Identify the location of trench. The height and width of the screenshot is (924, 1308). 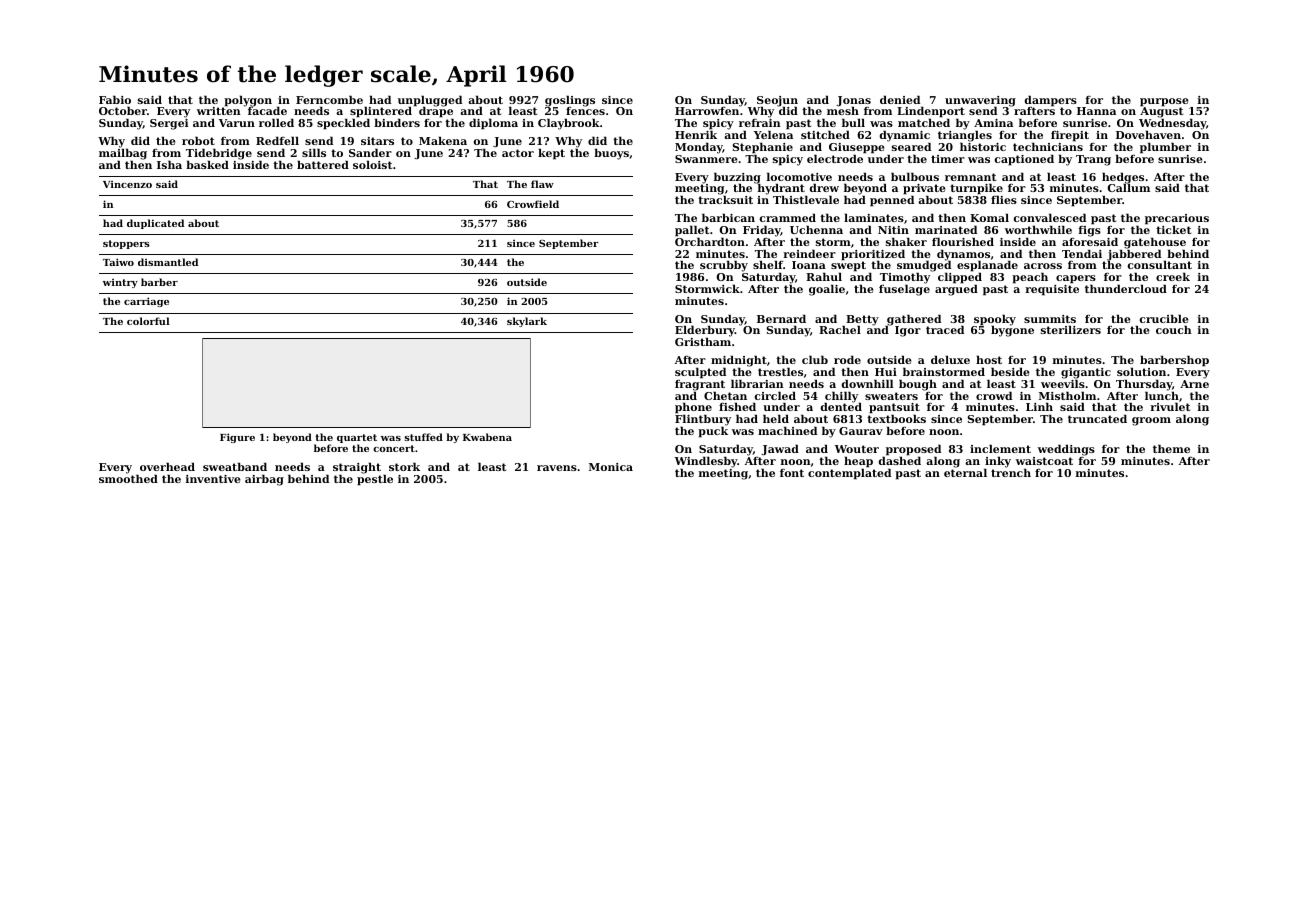
(1011, 472).
